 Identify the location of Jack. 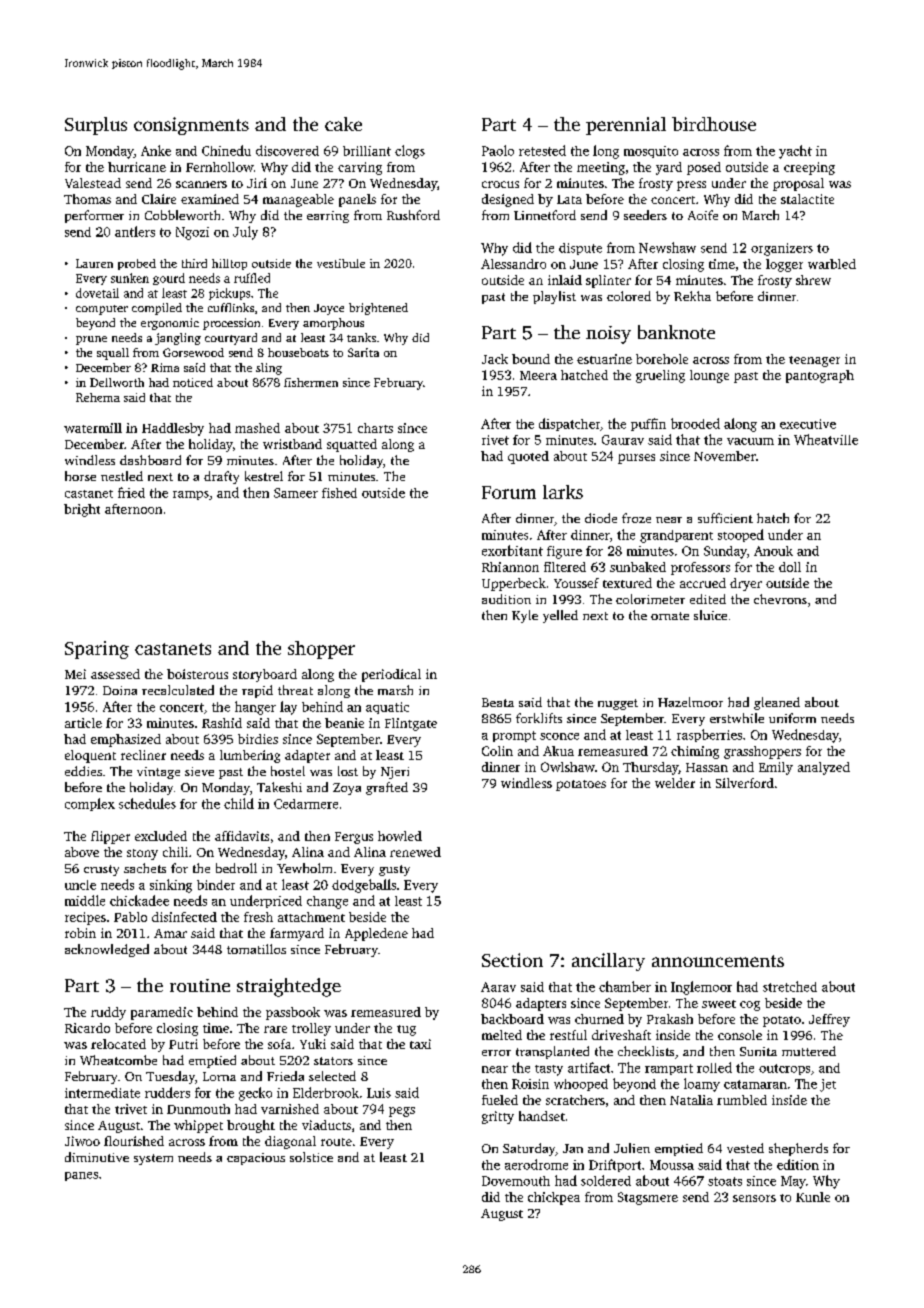
(495, 359).
